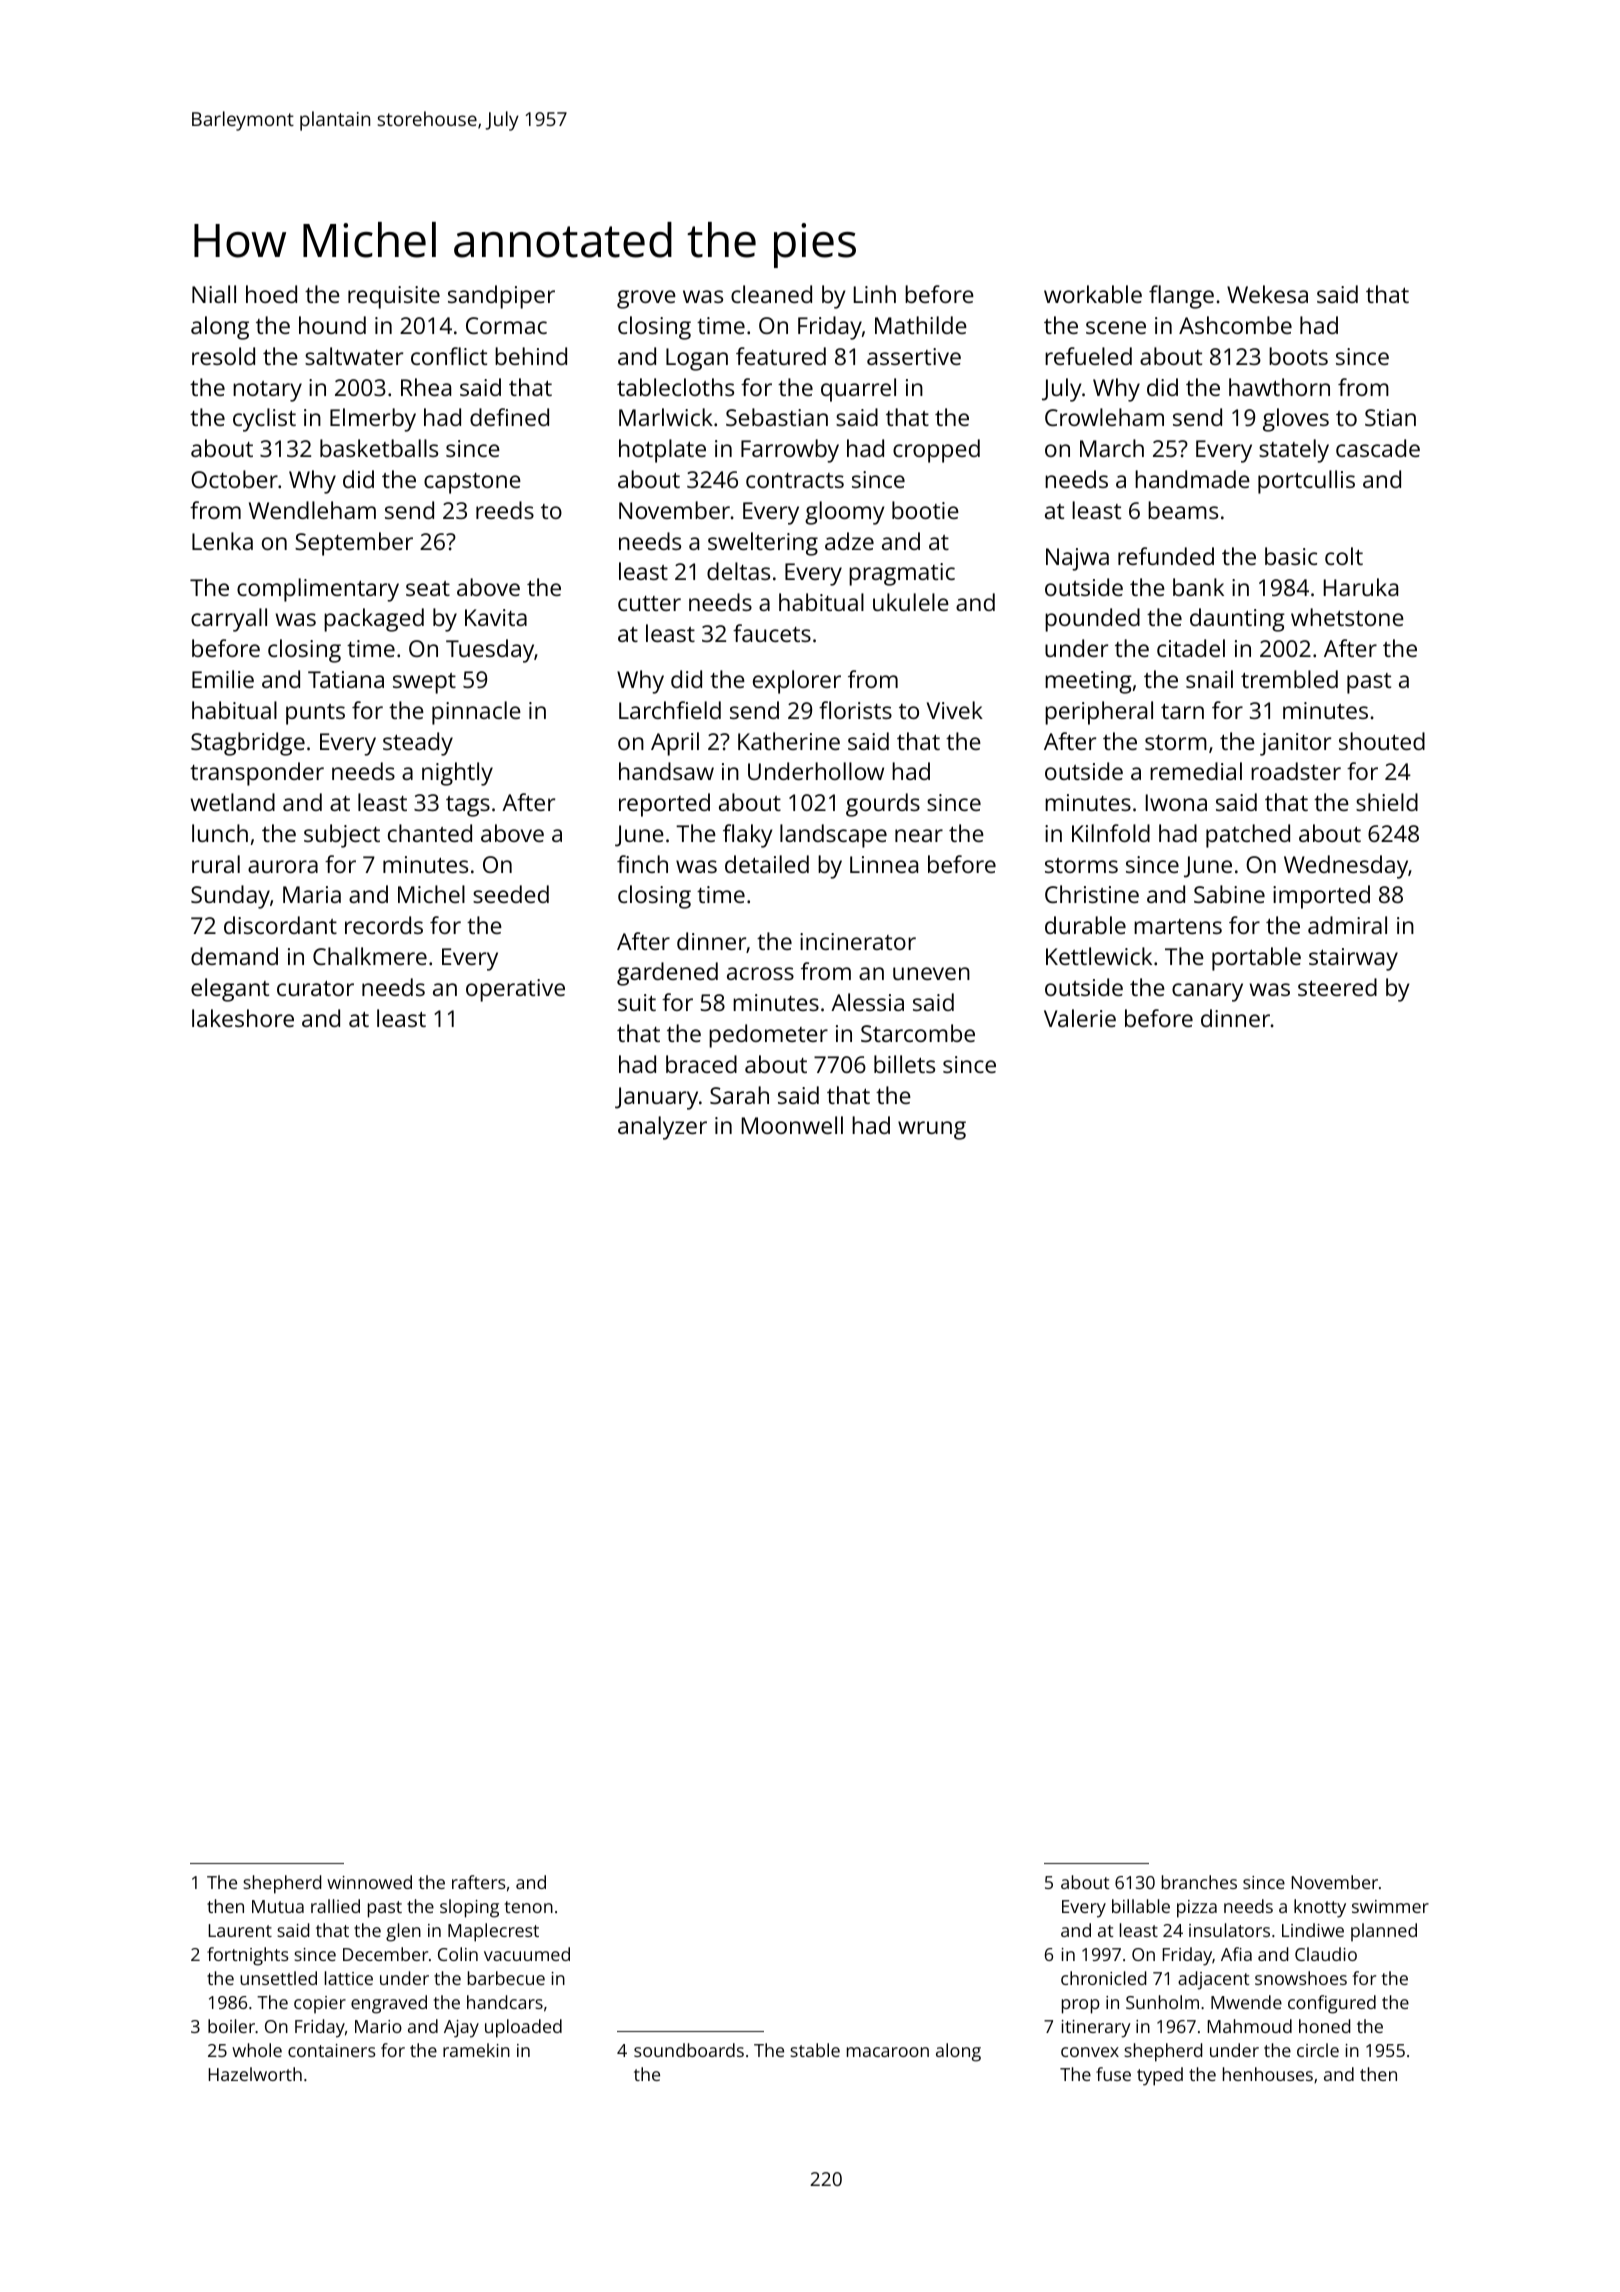 The image size is (1620, 2292). Describe the element at coordinates (763, 544) in the screenshot. I see `sweltering` at that location.
